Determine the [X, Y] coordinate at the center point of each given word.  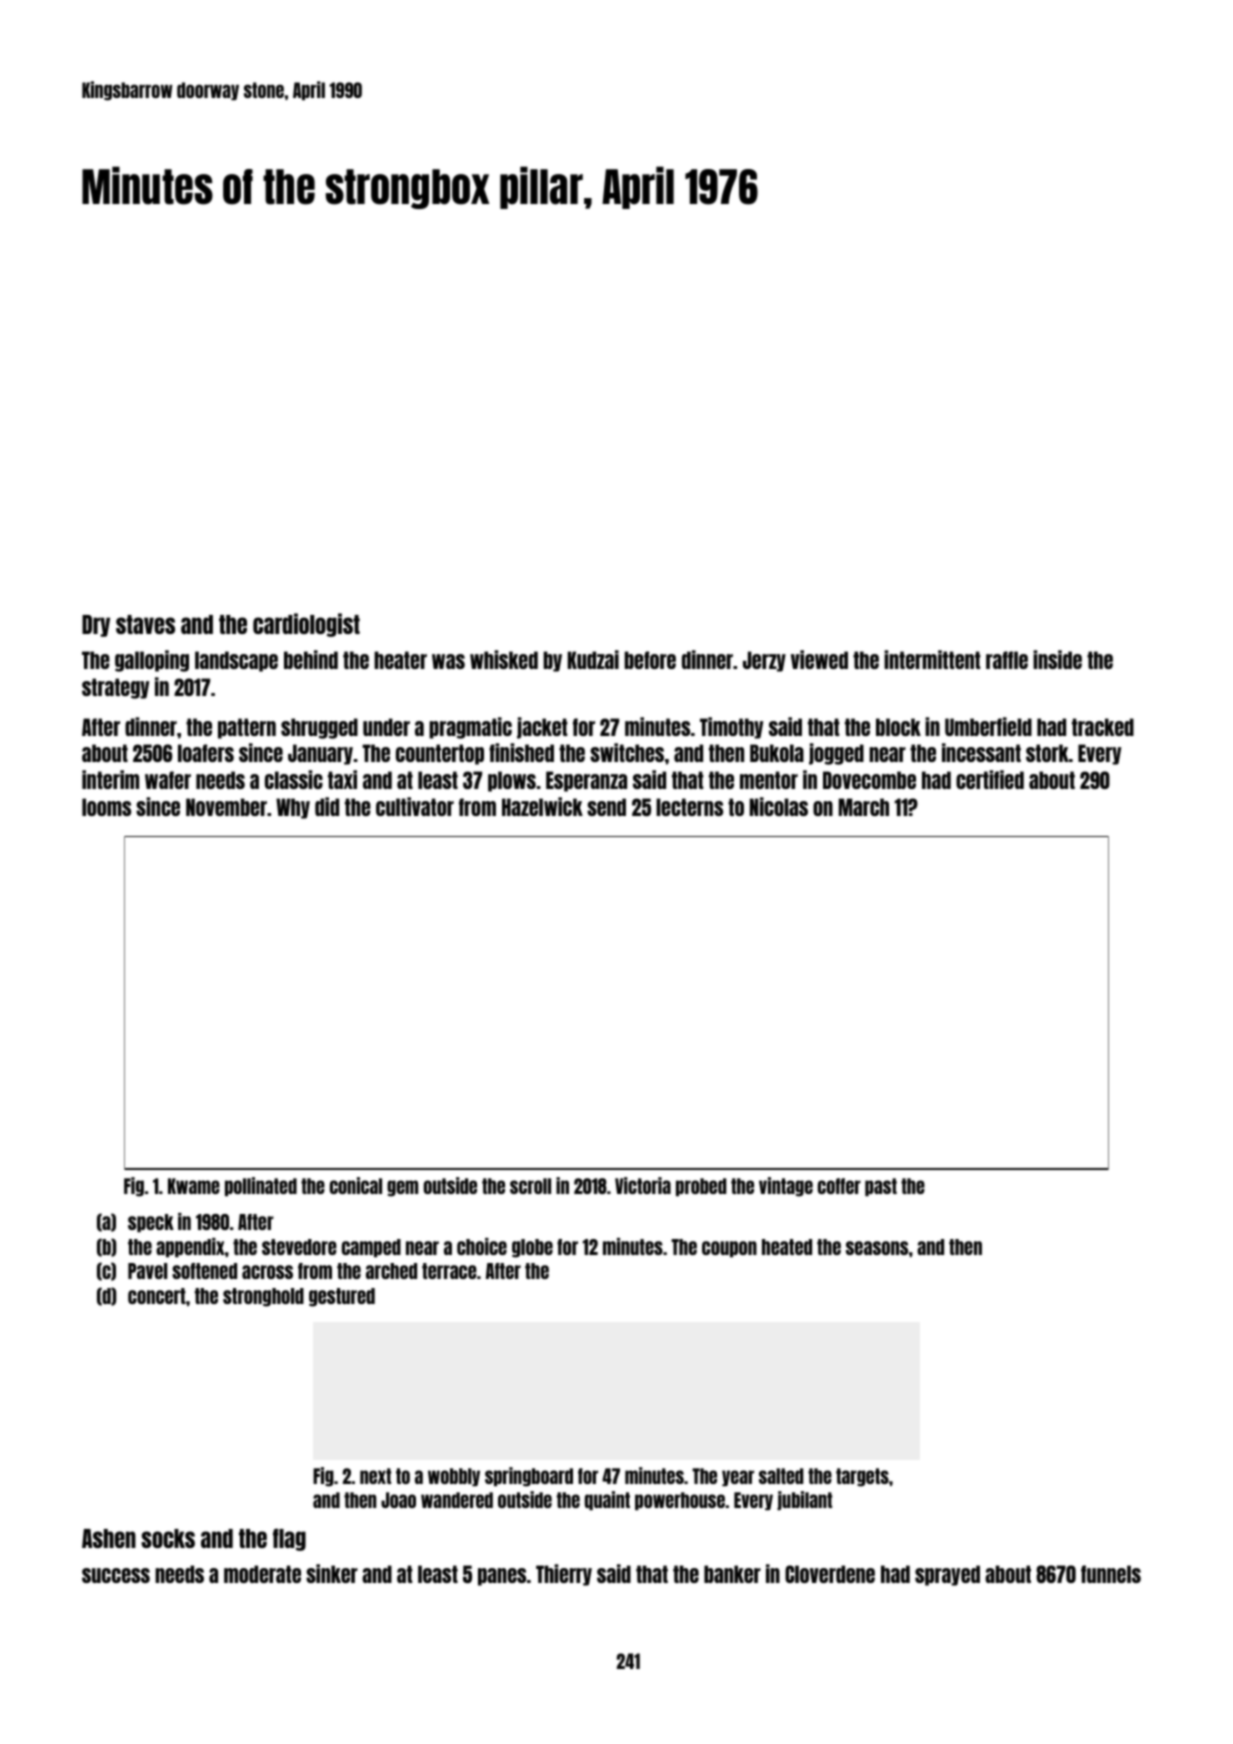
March [864, 807]
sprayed [947, 1575]
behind [311, 659]
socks [168, 1538]
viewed [819, 659]
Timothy [731, 728]
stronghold [263, 1297]
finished [521, 752]
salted [781, 1476]
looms [106, 807]
